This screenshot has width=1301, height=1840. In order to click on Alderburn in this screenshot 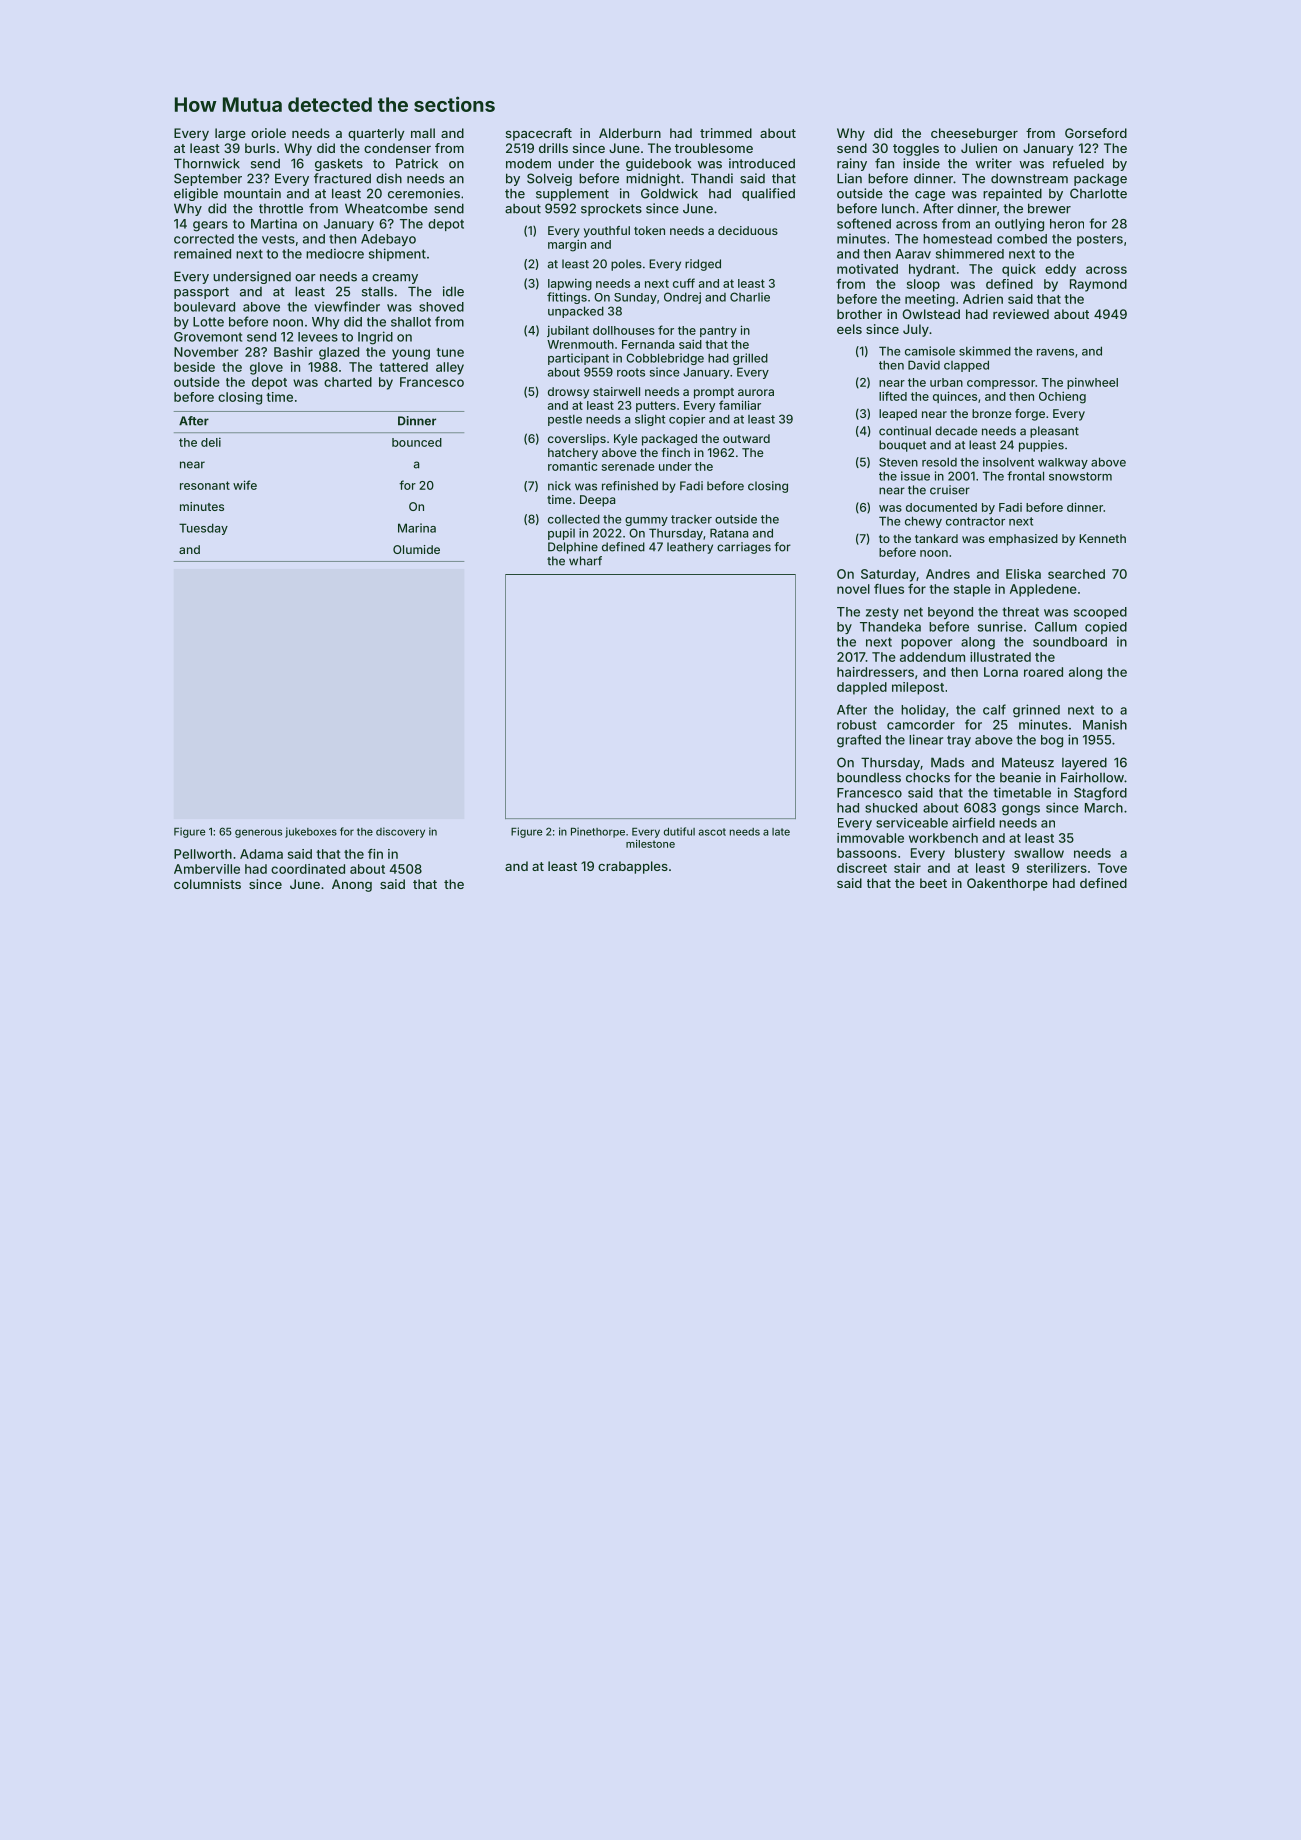, I will do `click(630, 133)`.
